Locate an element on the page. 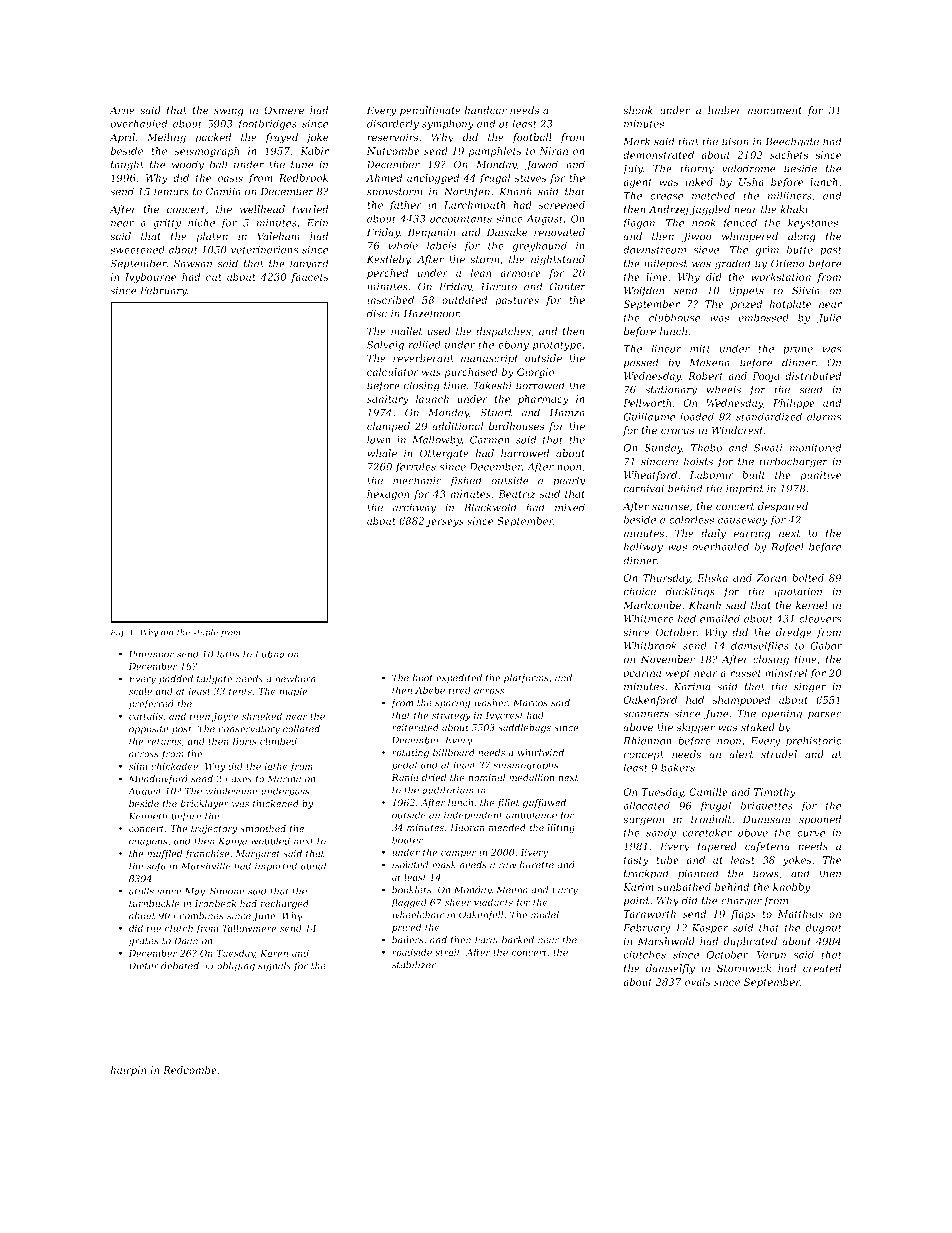 This image has width=952, height=1233. Hamza is located at coordinates (567, 412).
